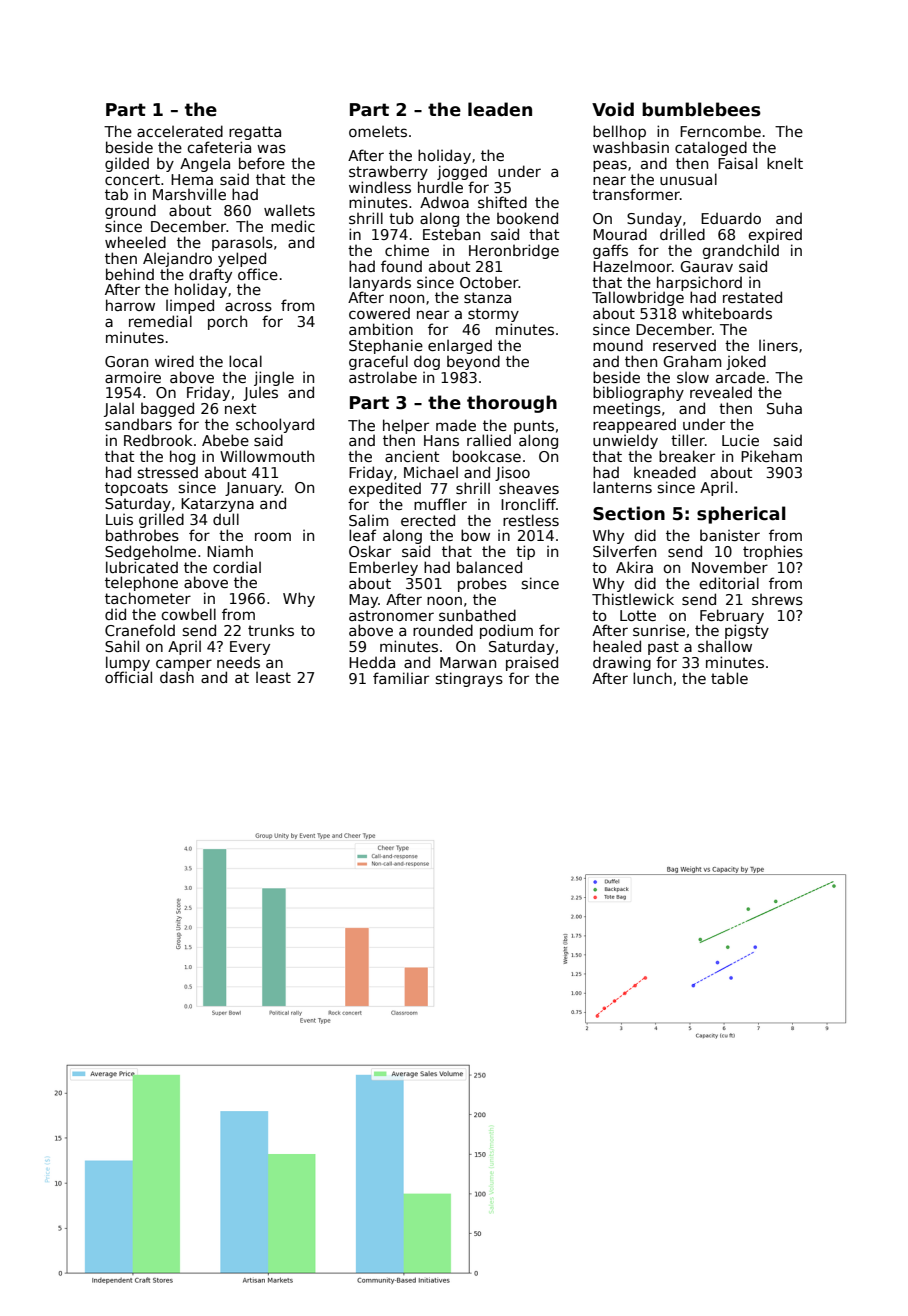 The width and height of the screenshot is (908, 1316). I want to click on leaden, so click(500, 109).
